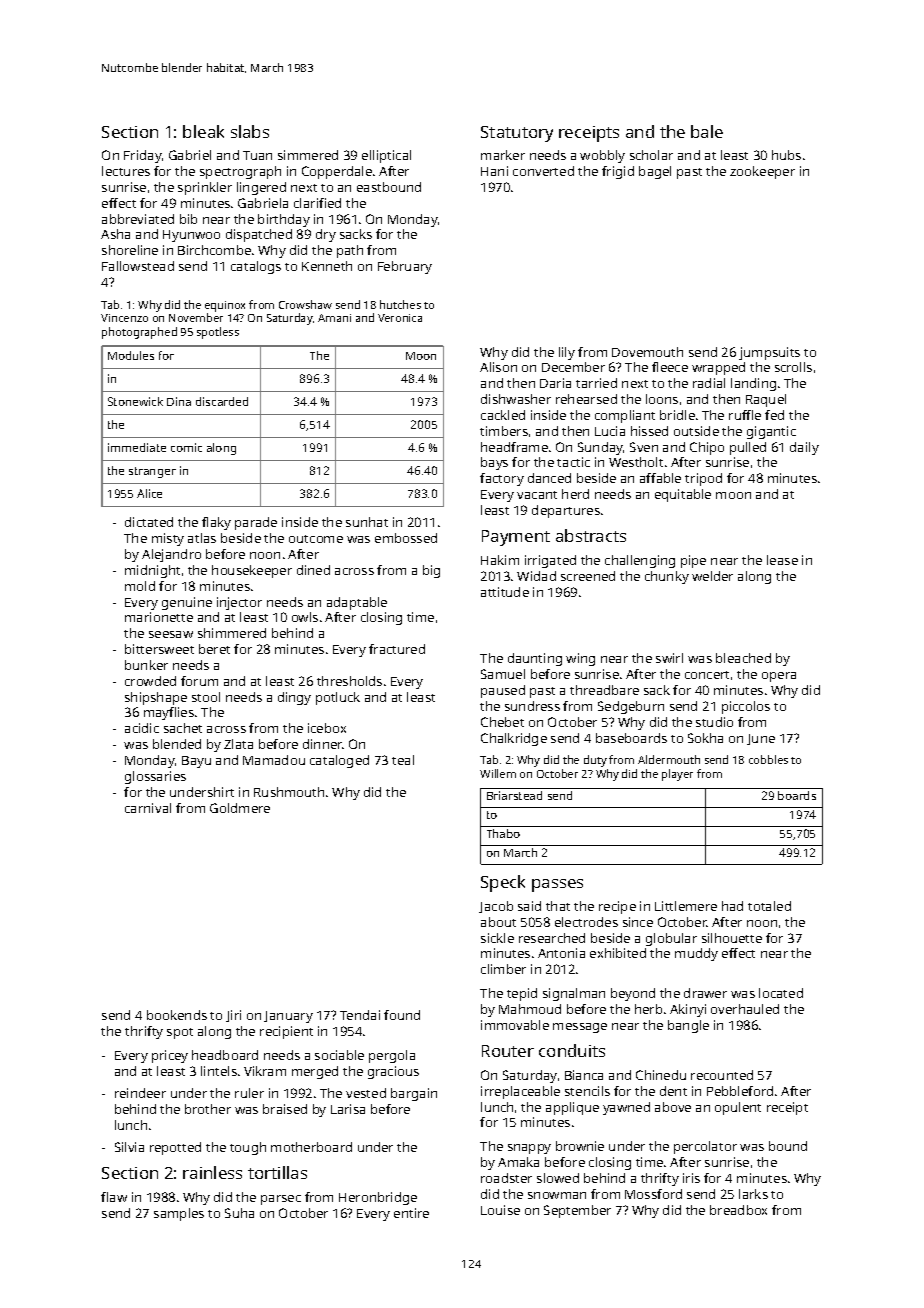 This page has height=1308, width=924. I want to click on June, so click(761, 739).
